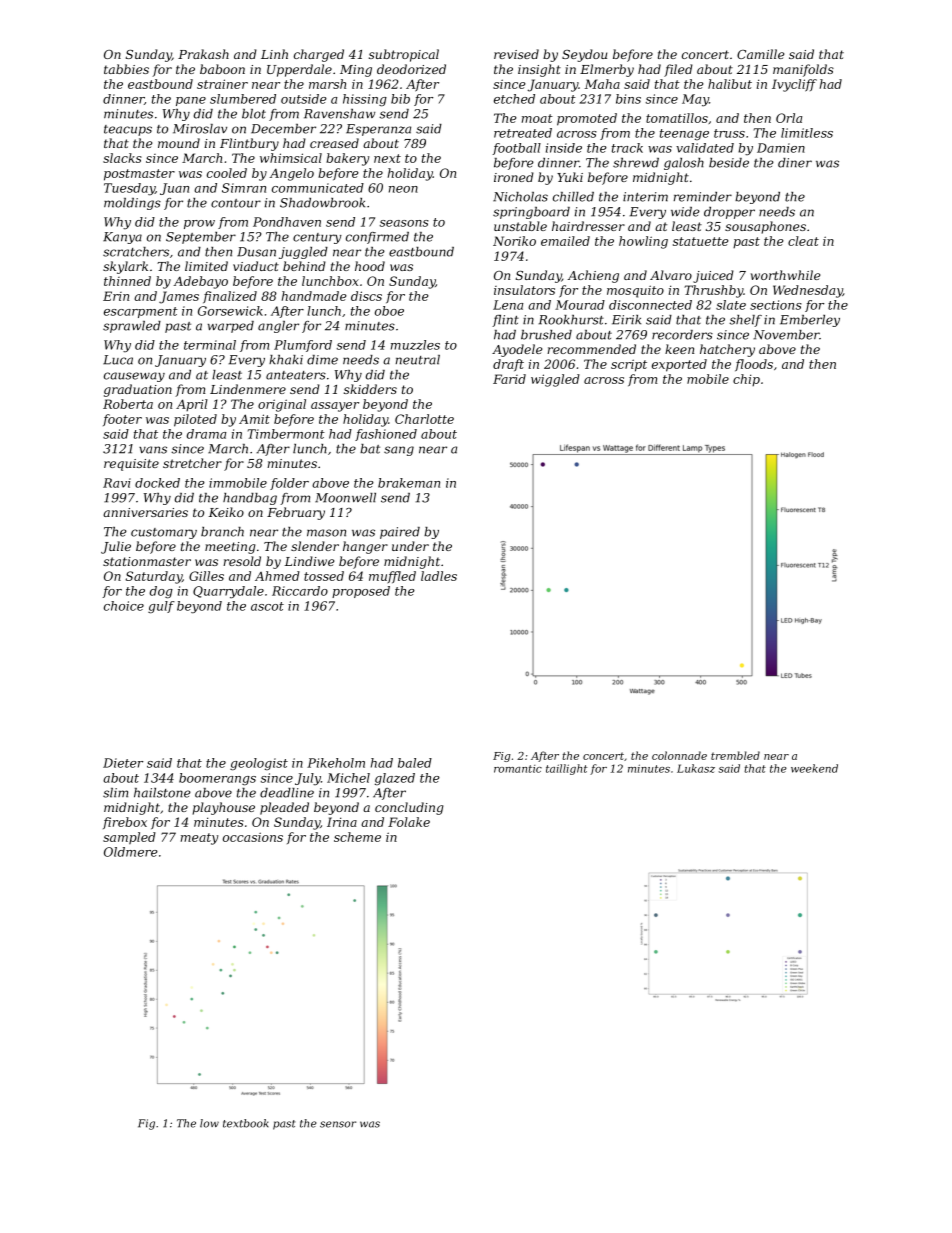 This screenshot has height=1233, width=952. What do you see at coordinates (118, 360) in the screenshot?
I see `Luca` at bounding box center [118, 360].
